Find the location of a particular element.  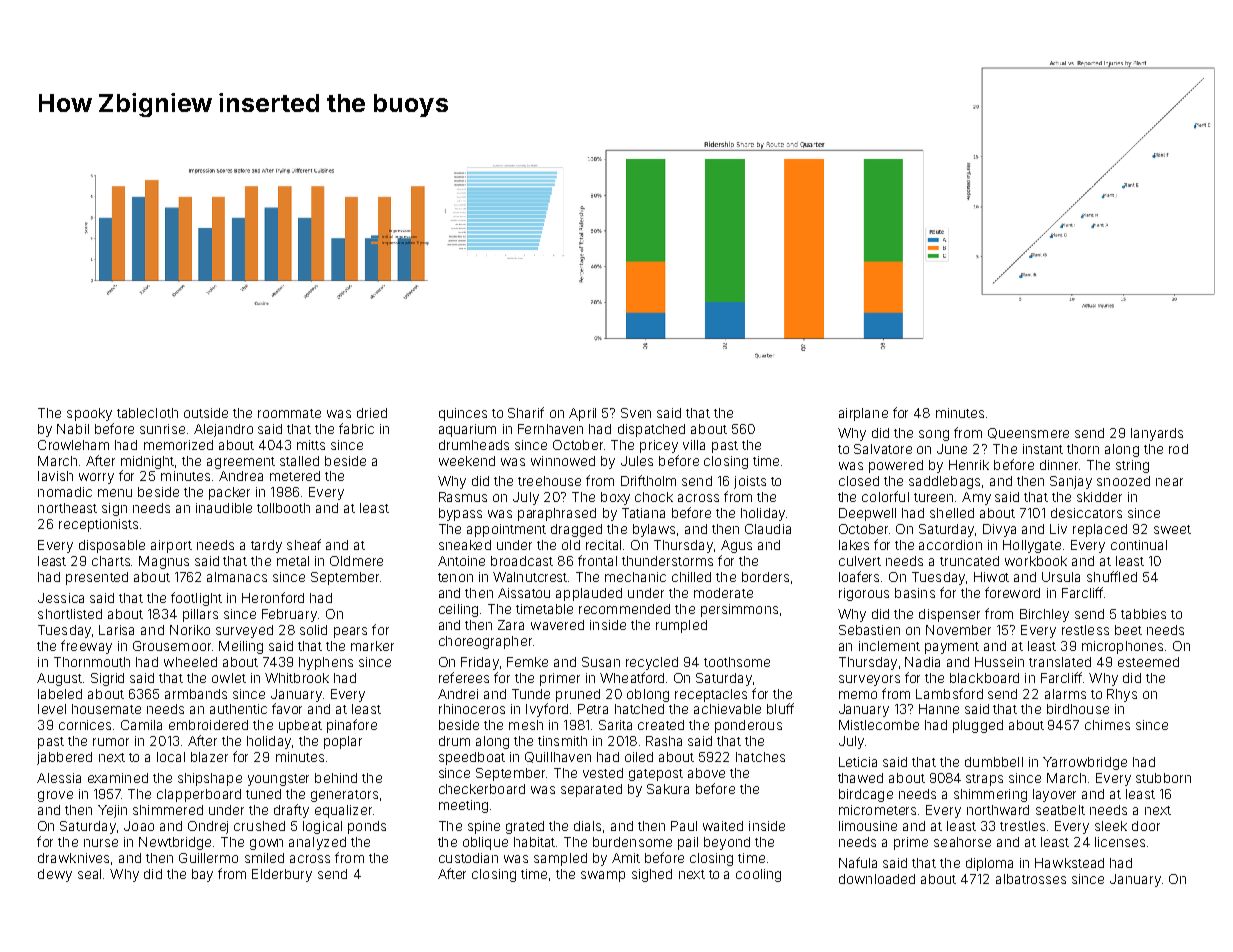

pillars is located at coordinates (200, 615).
